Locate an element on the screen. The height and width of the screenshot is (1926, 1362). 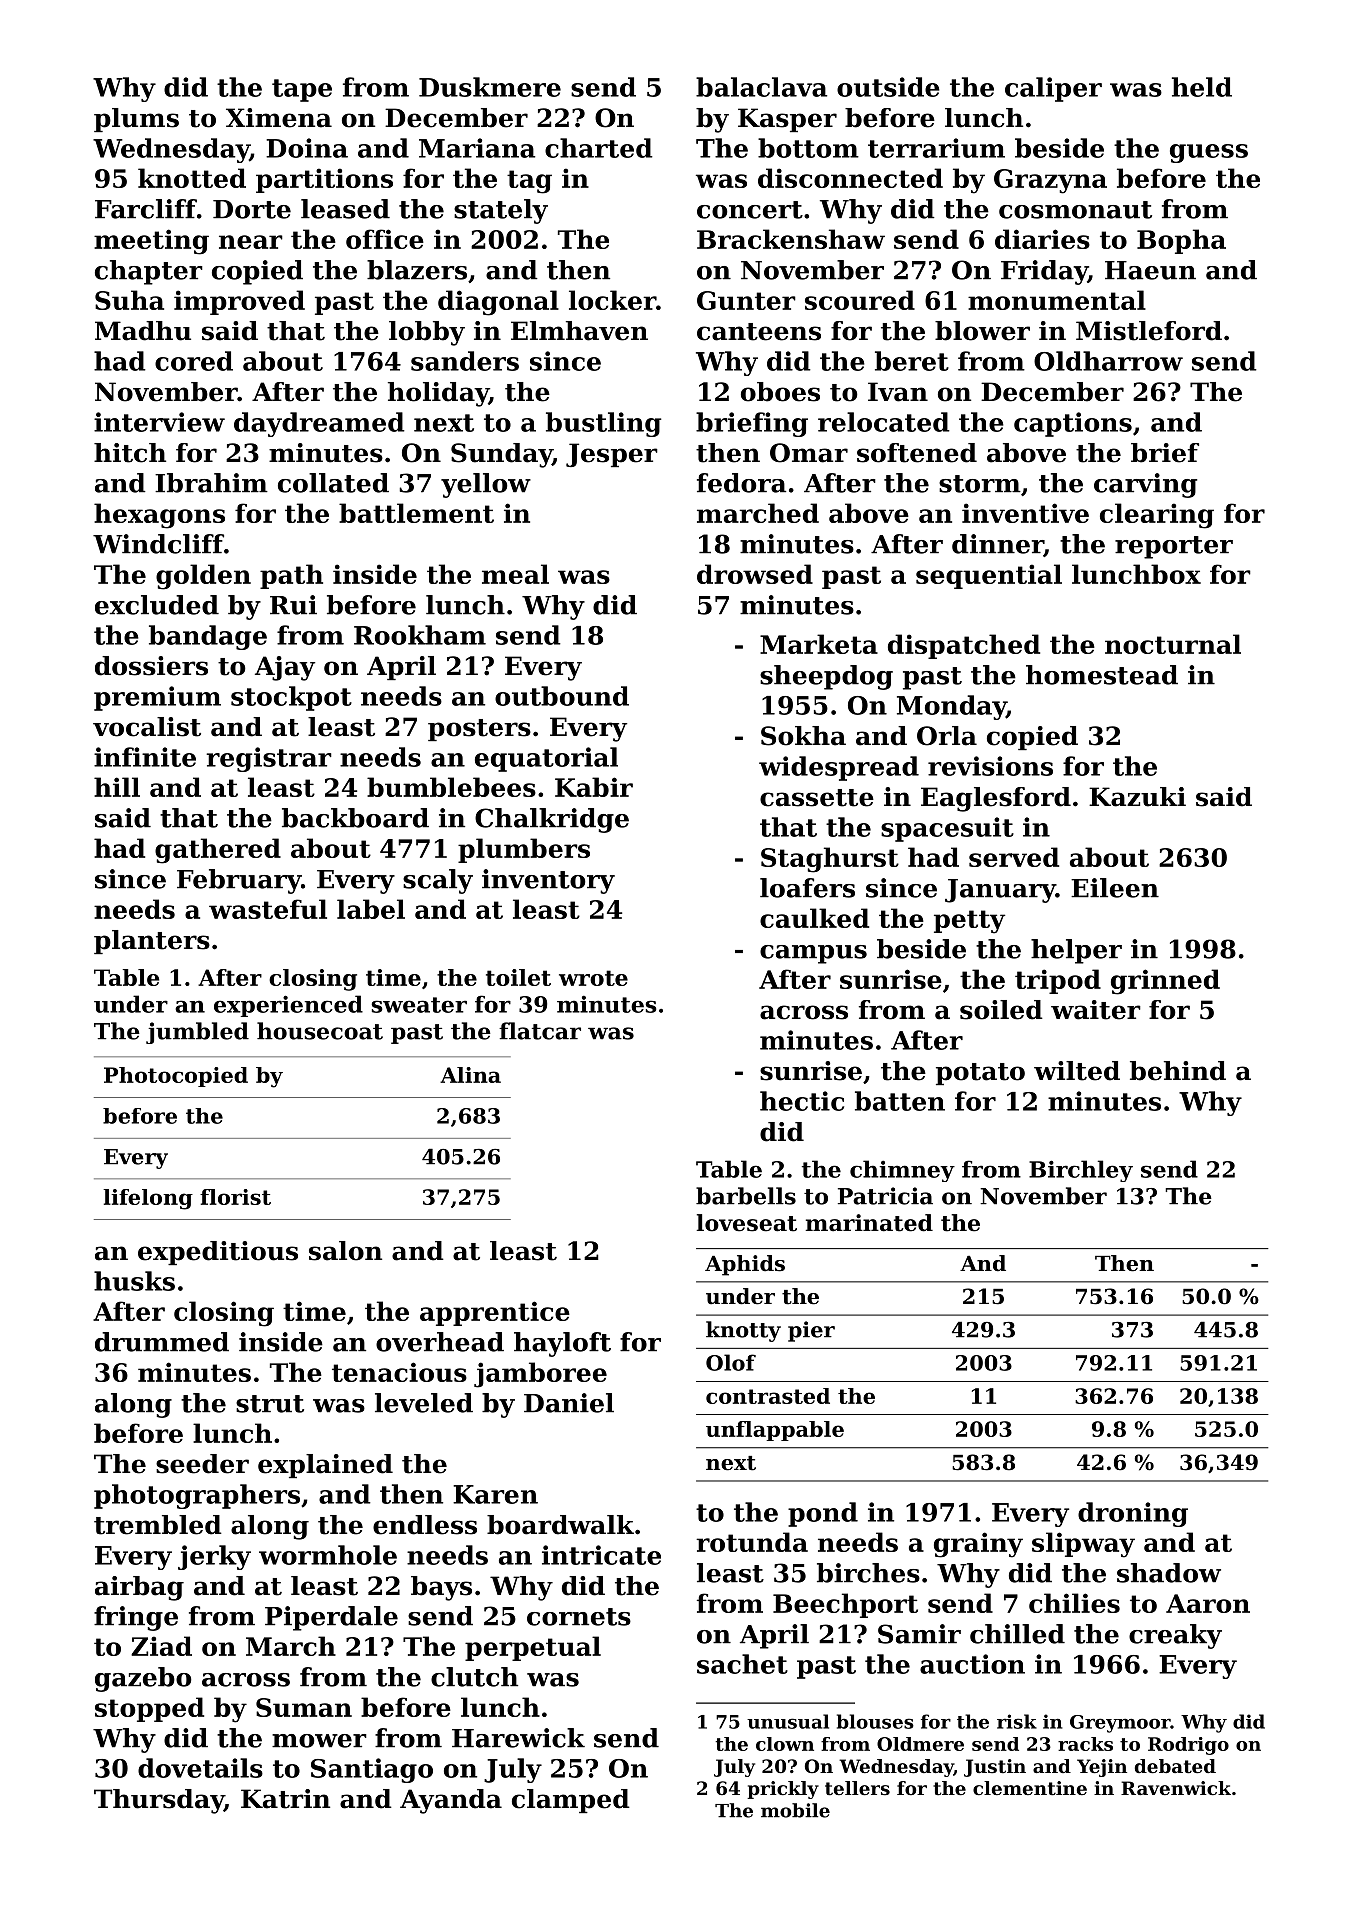
lifelong is located at coordinates (148, 1199).
